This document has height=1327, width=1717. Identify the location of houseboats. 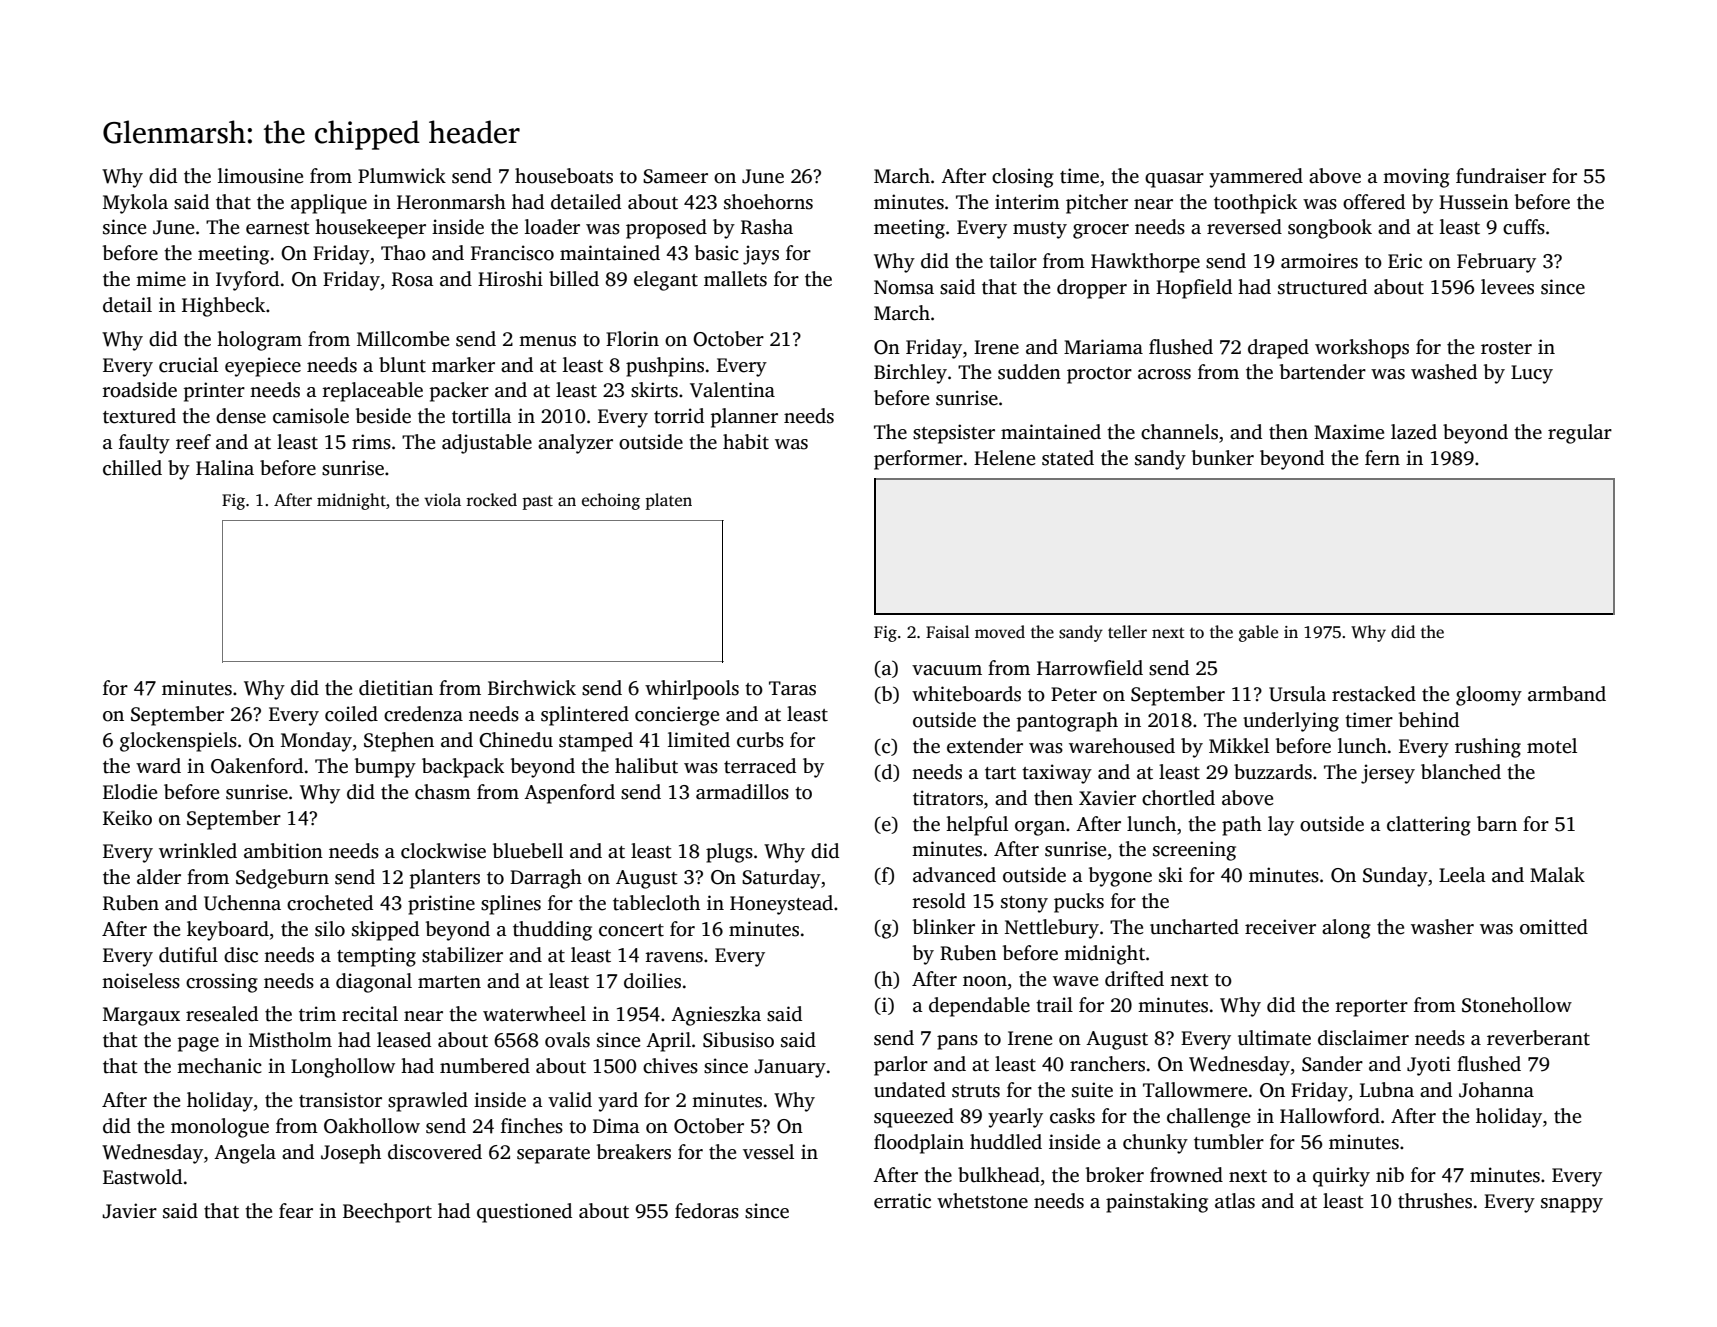
(564, 176).
